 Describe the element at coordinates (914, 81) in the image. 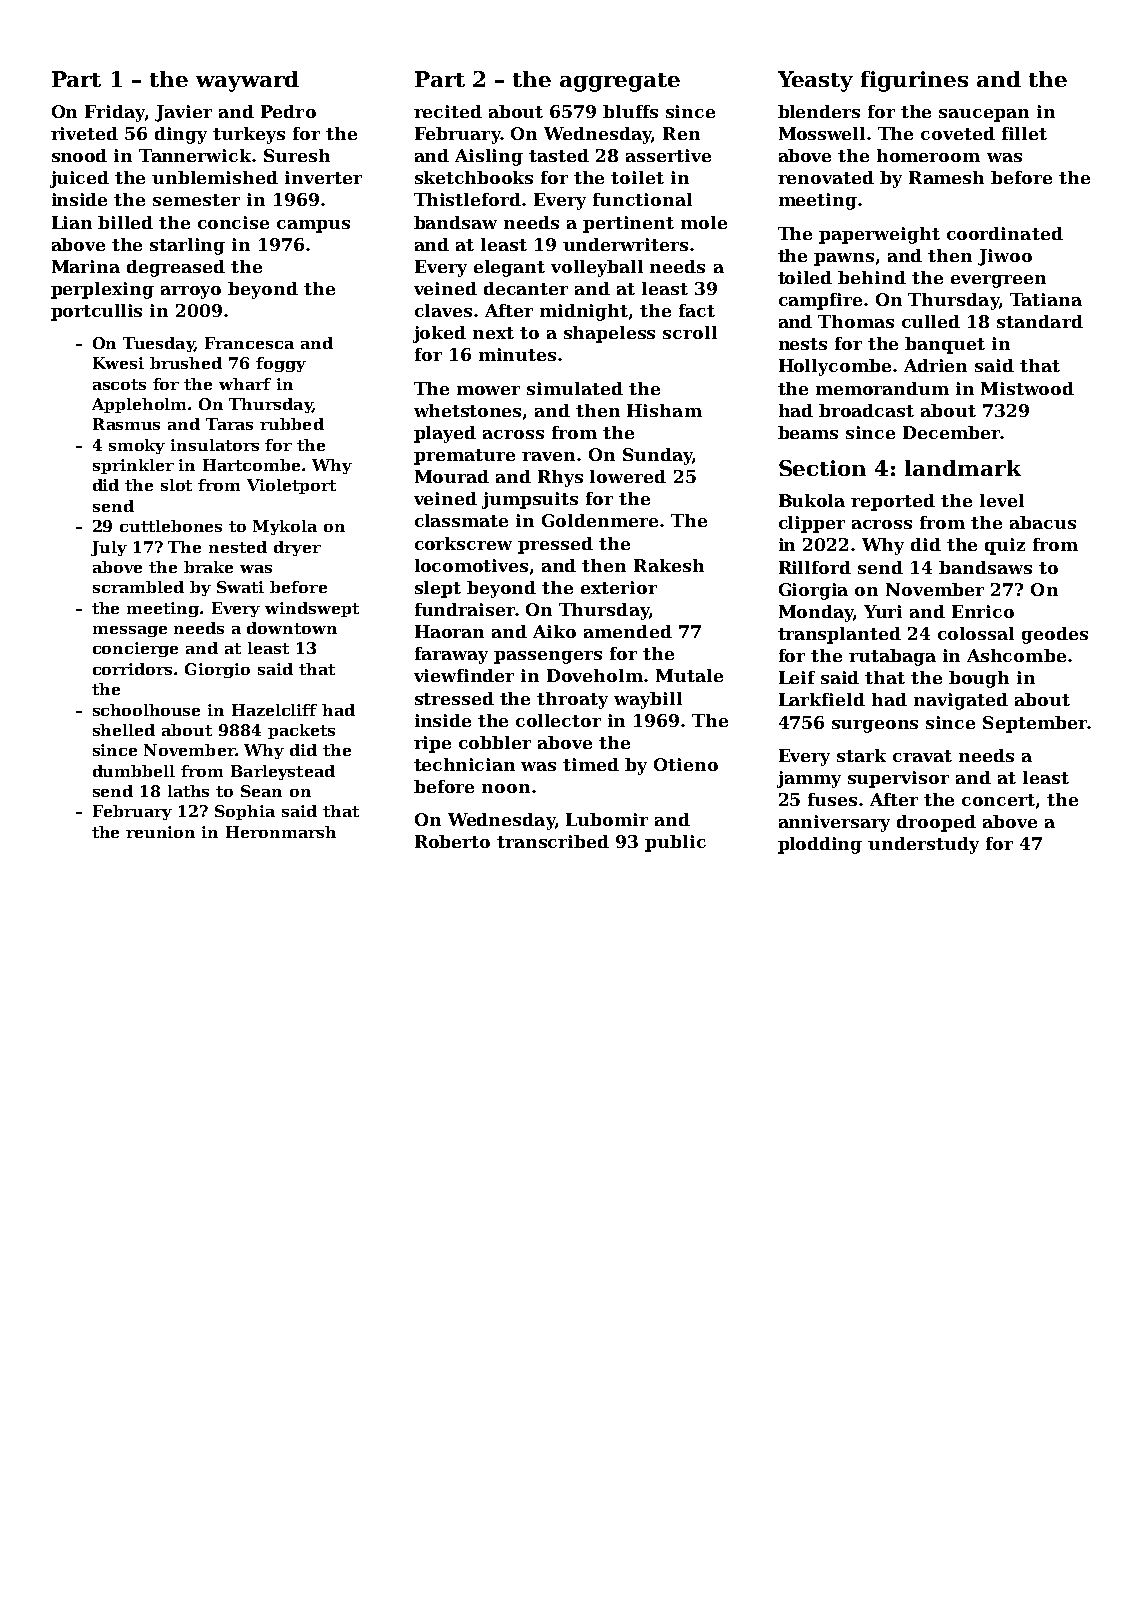

I see `figurines` at that location.
